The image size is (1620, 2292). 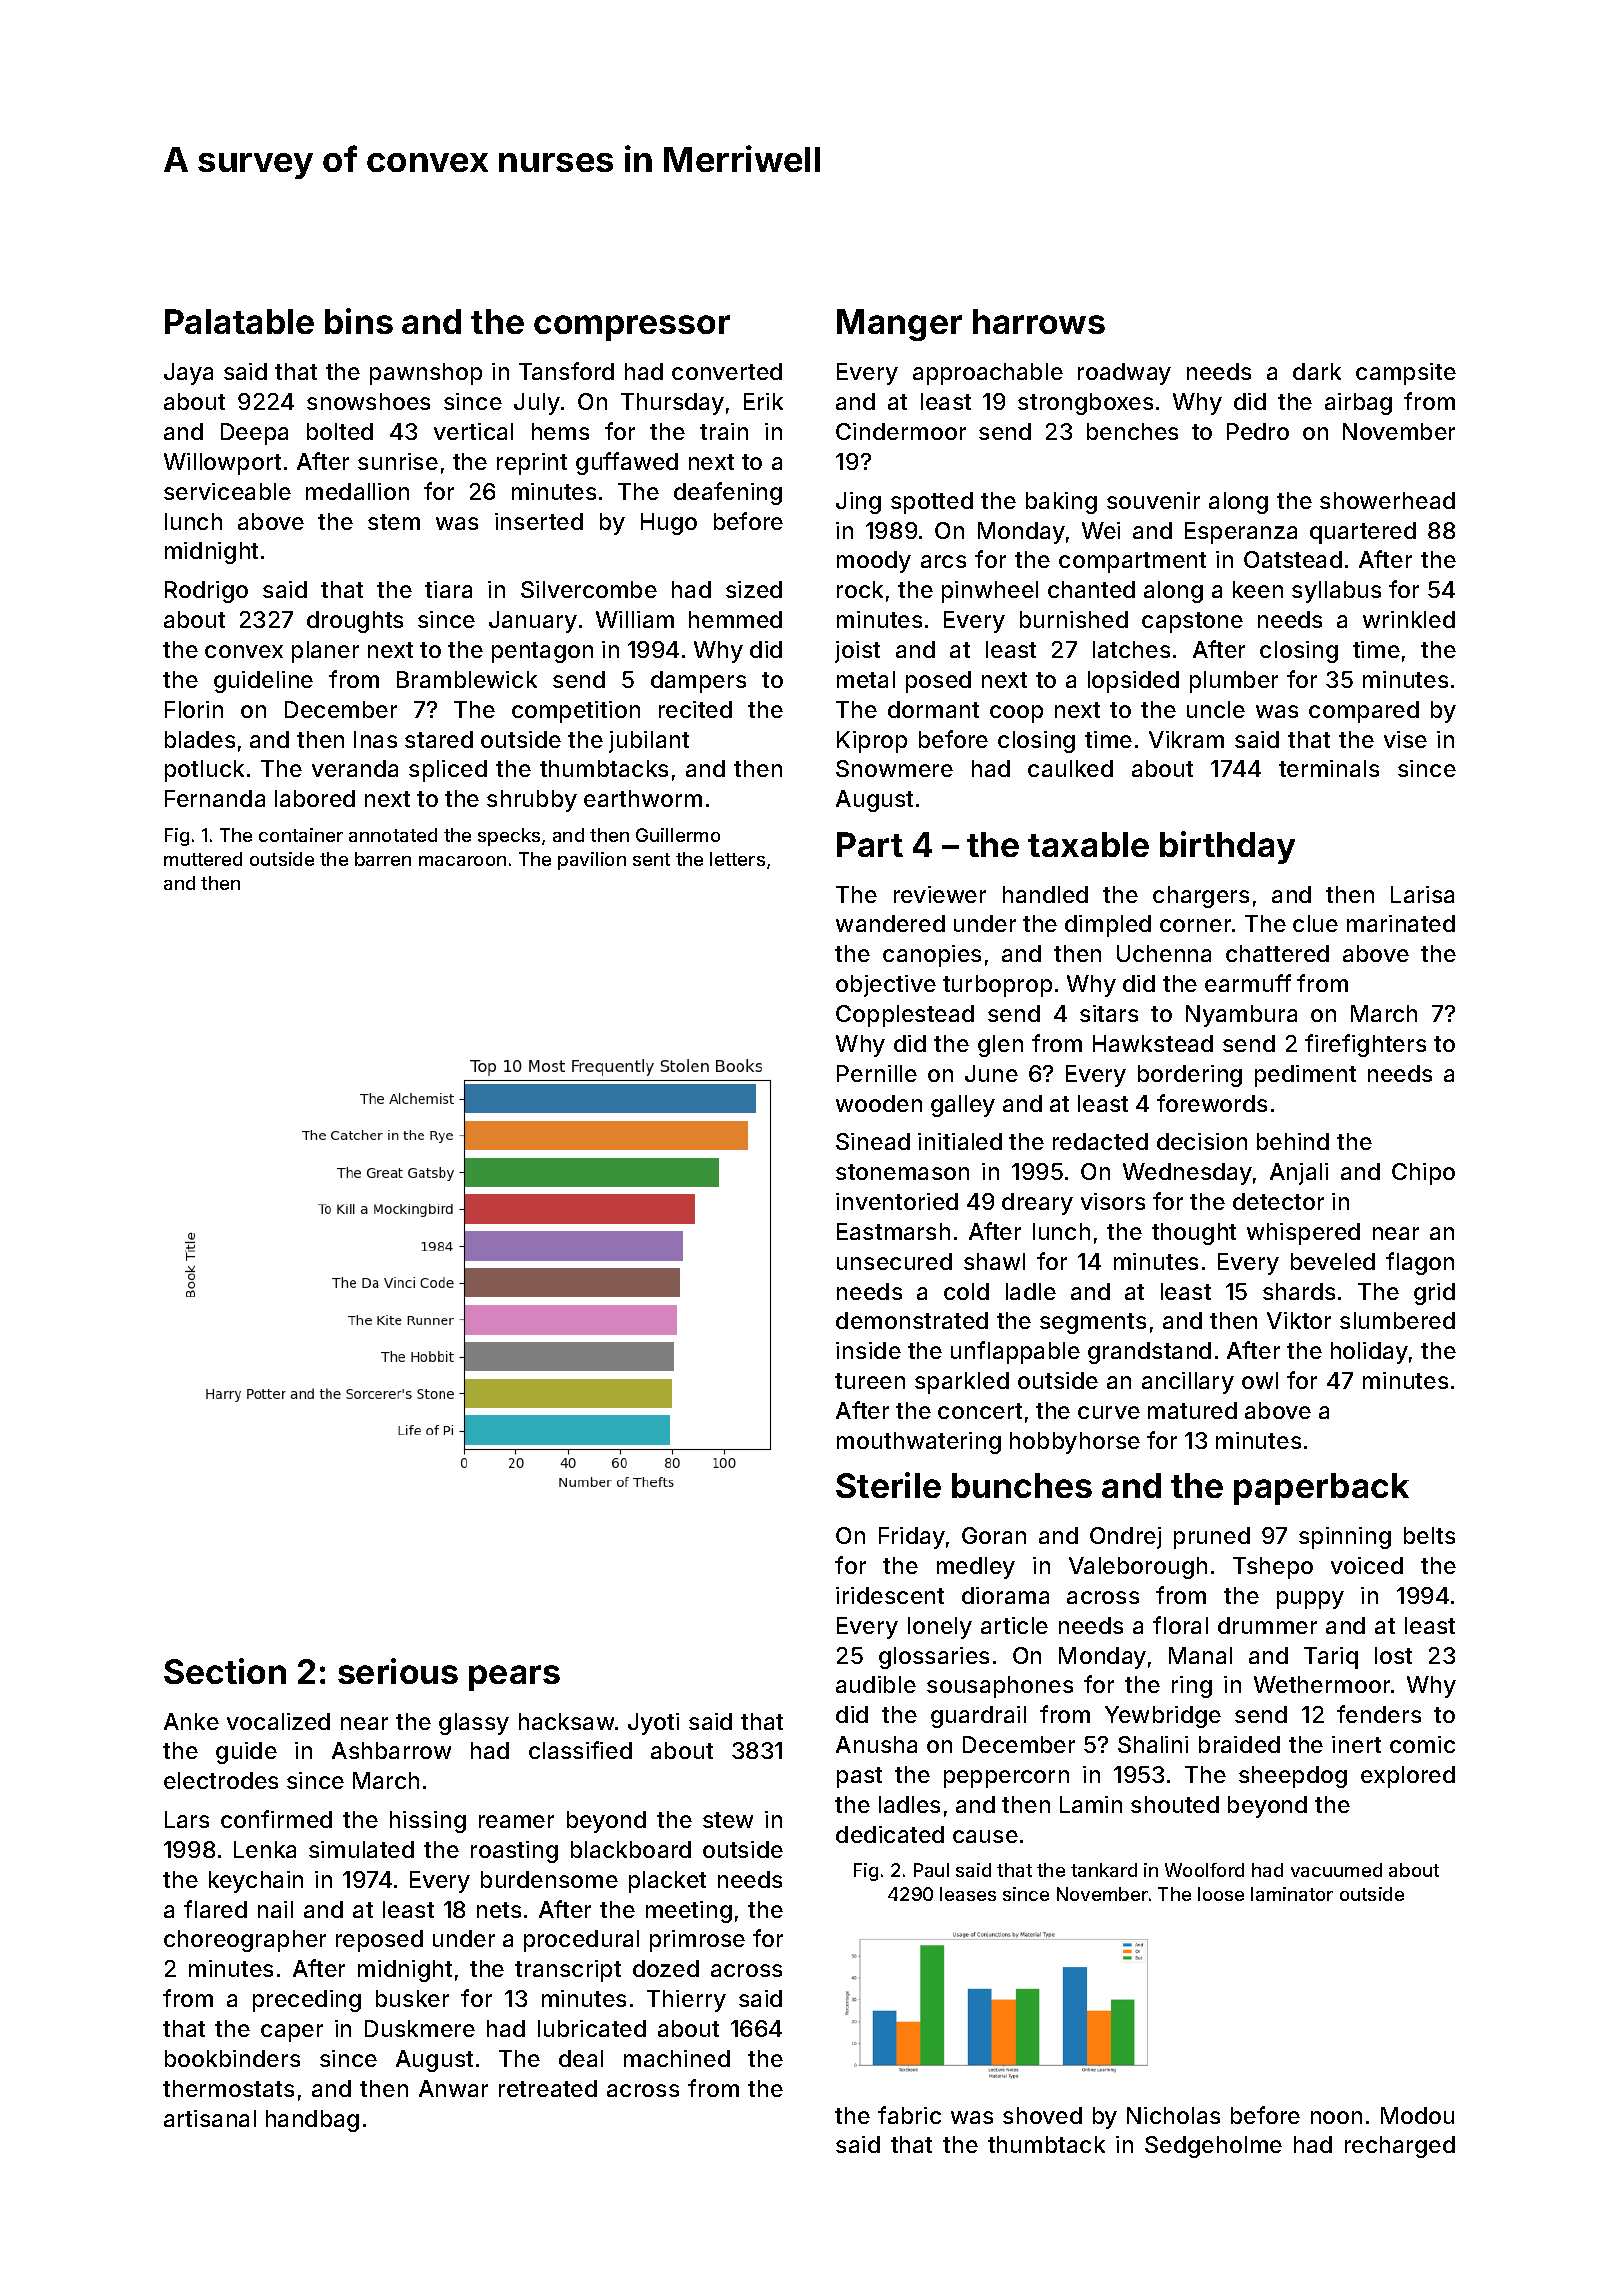 What do you see at coordinates (361, 1849) in the screenshot?
I see `simulated` at bounding box center [361, 1849].
